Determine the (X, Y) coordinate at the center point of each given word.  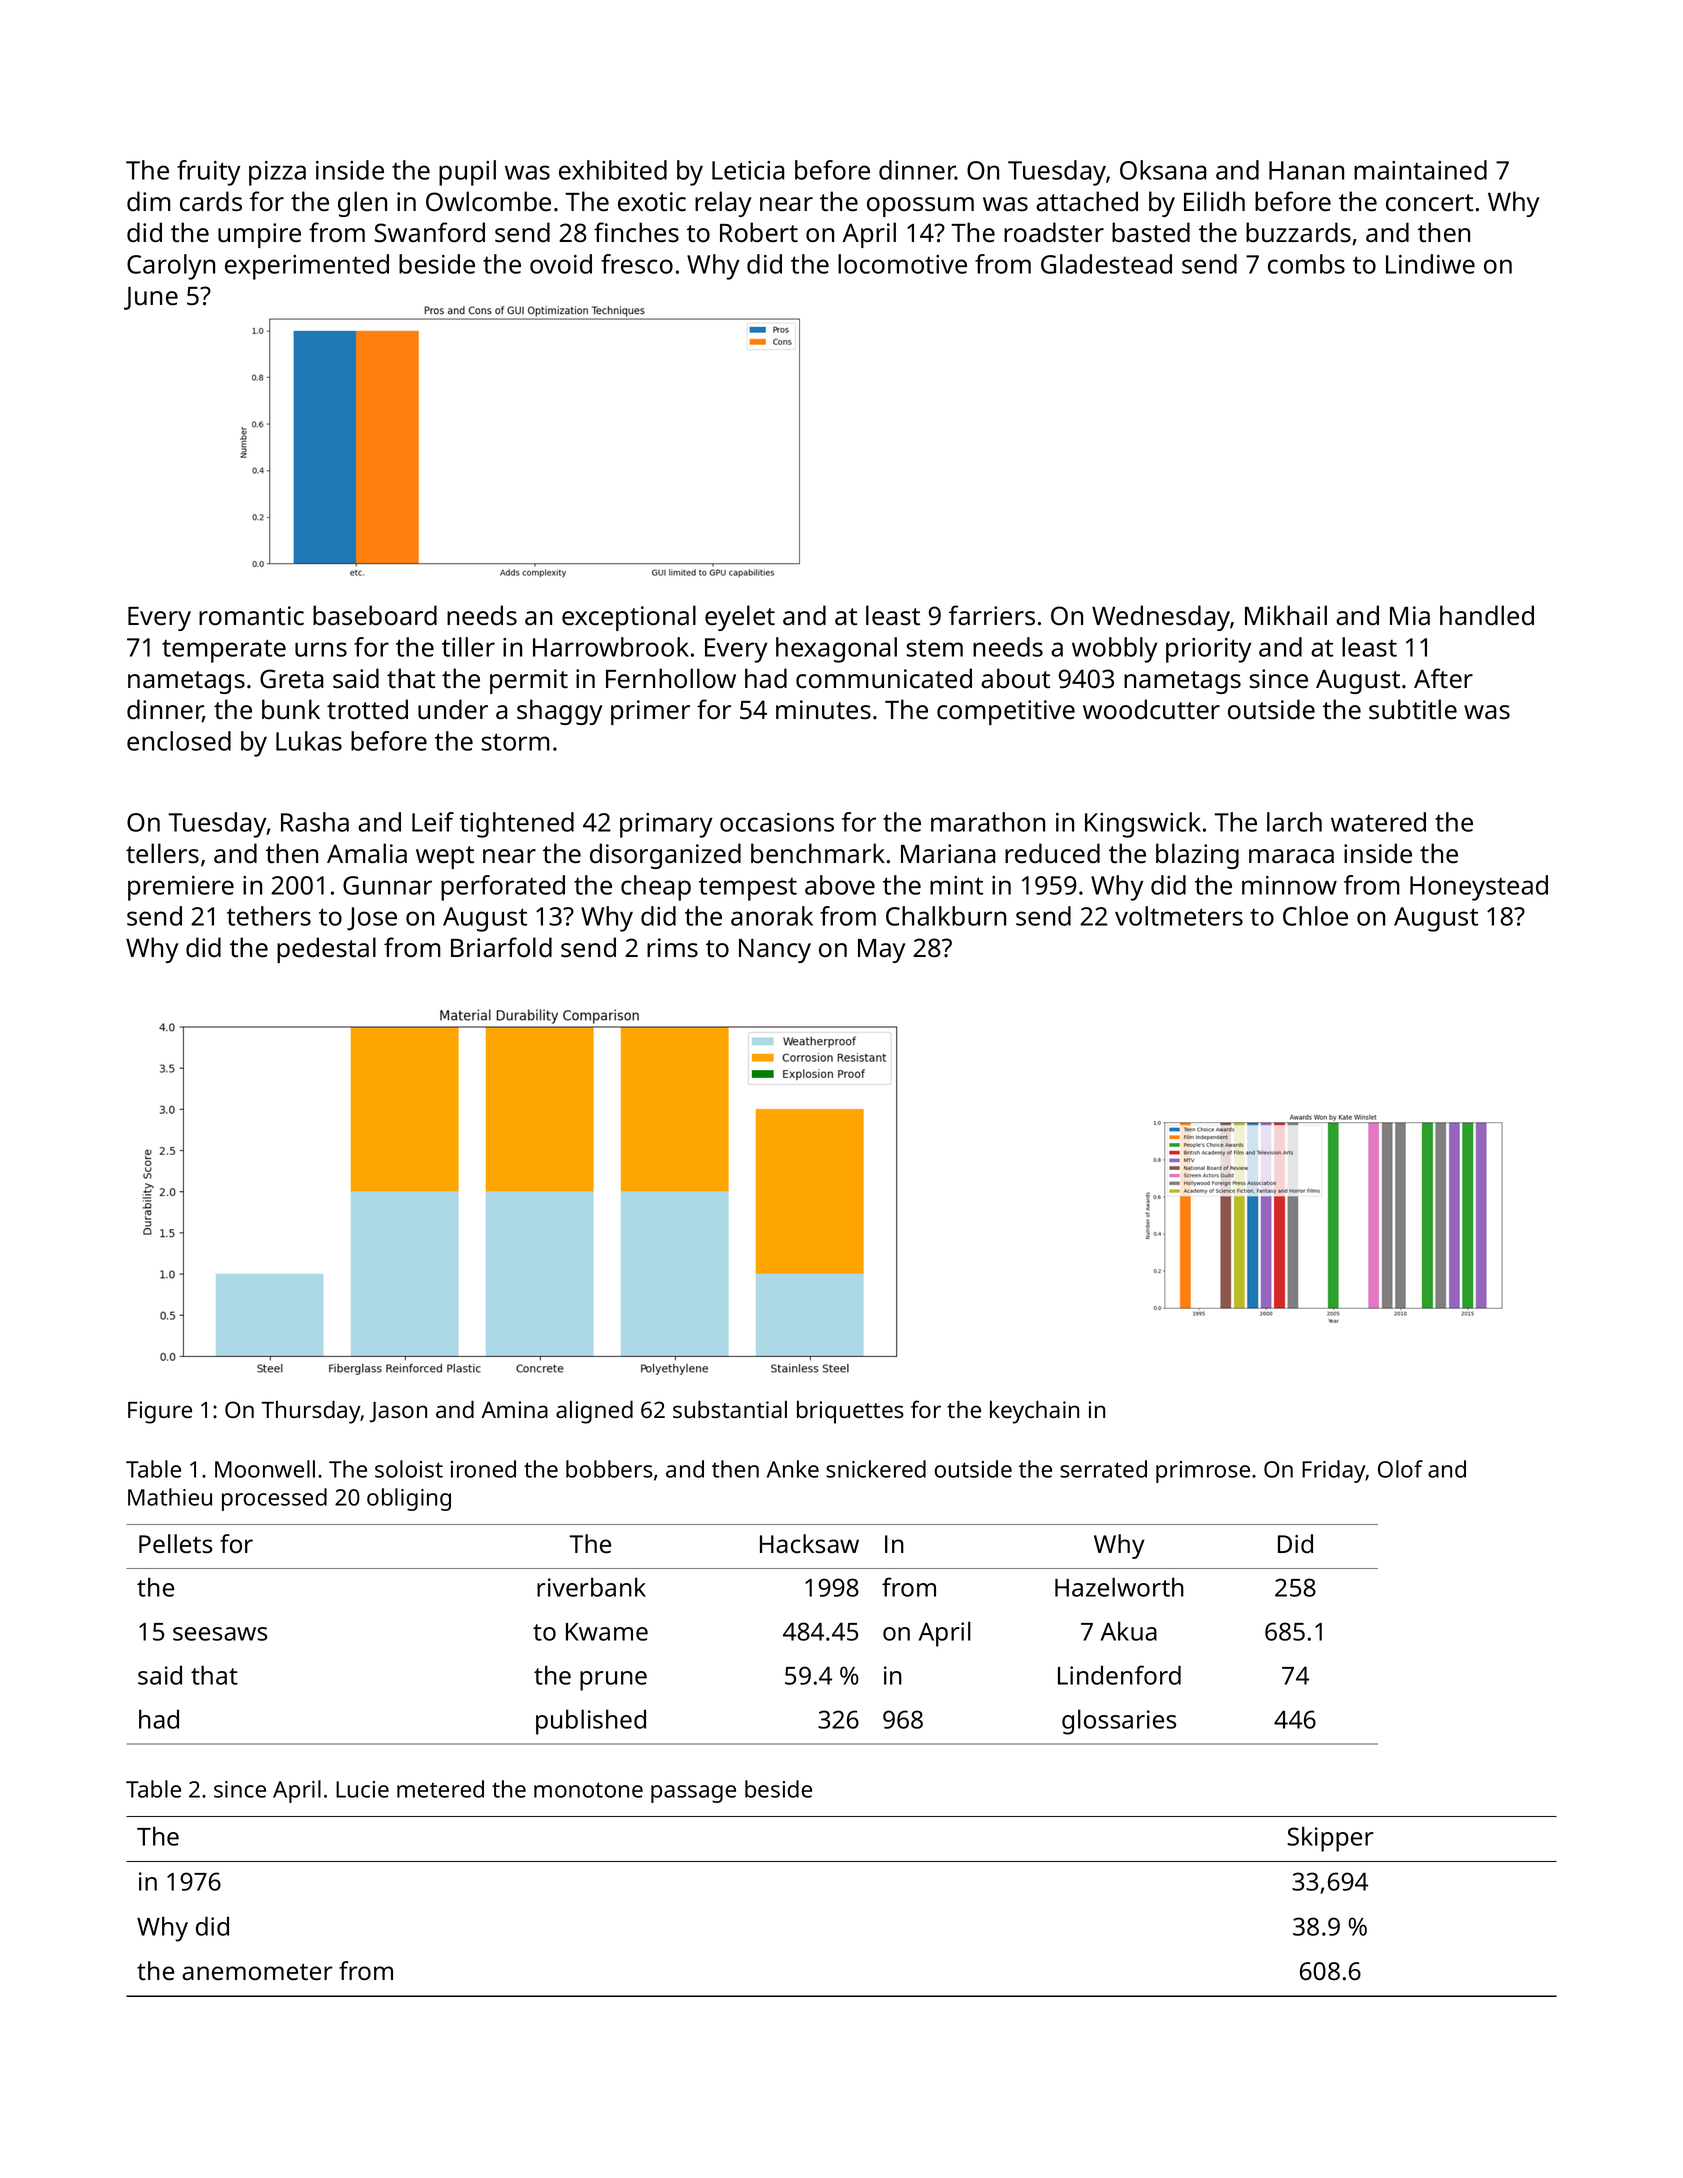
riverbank (591, 1587)
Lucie (362, 1789)
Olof (1400, 1469)
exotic (652, 202)
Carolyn (171, 267)
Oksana (1163, 170)
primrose (1203, 1472)
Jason (398, 1412)
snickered (876, 1469)
